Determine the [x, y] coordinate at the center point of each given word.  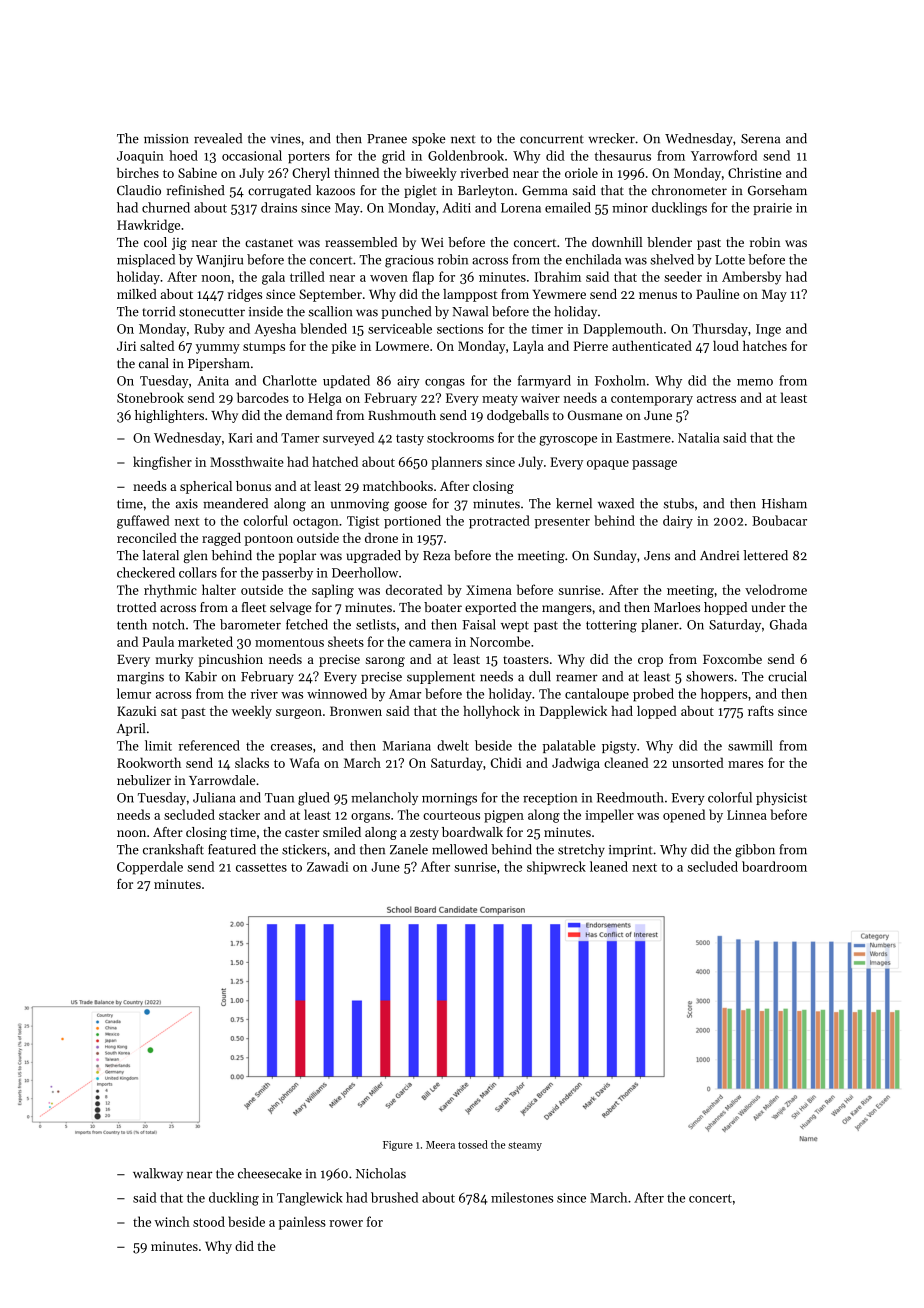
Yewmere [559, 294]
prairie [772, 209]
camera [430, 643]
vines [286, 139]
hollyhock [491, 712]
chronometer [689, 190]
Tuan [279, 798]
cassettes [261, 867]
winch [172, 1221]
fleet [254, 607]
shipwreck [556, 868]
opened [684, 816]
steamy [525, 1146]
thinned [356, 173]
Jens [657, 556]
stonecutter [212, 312]
